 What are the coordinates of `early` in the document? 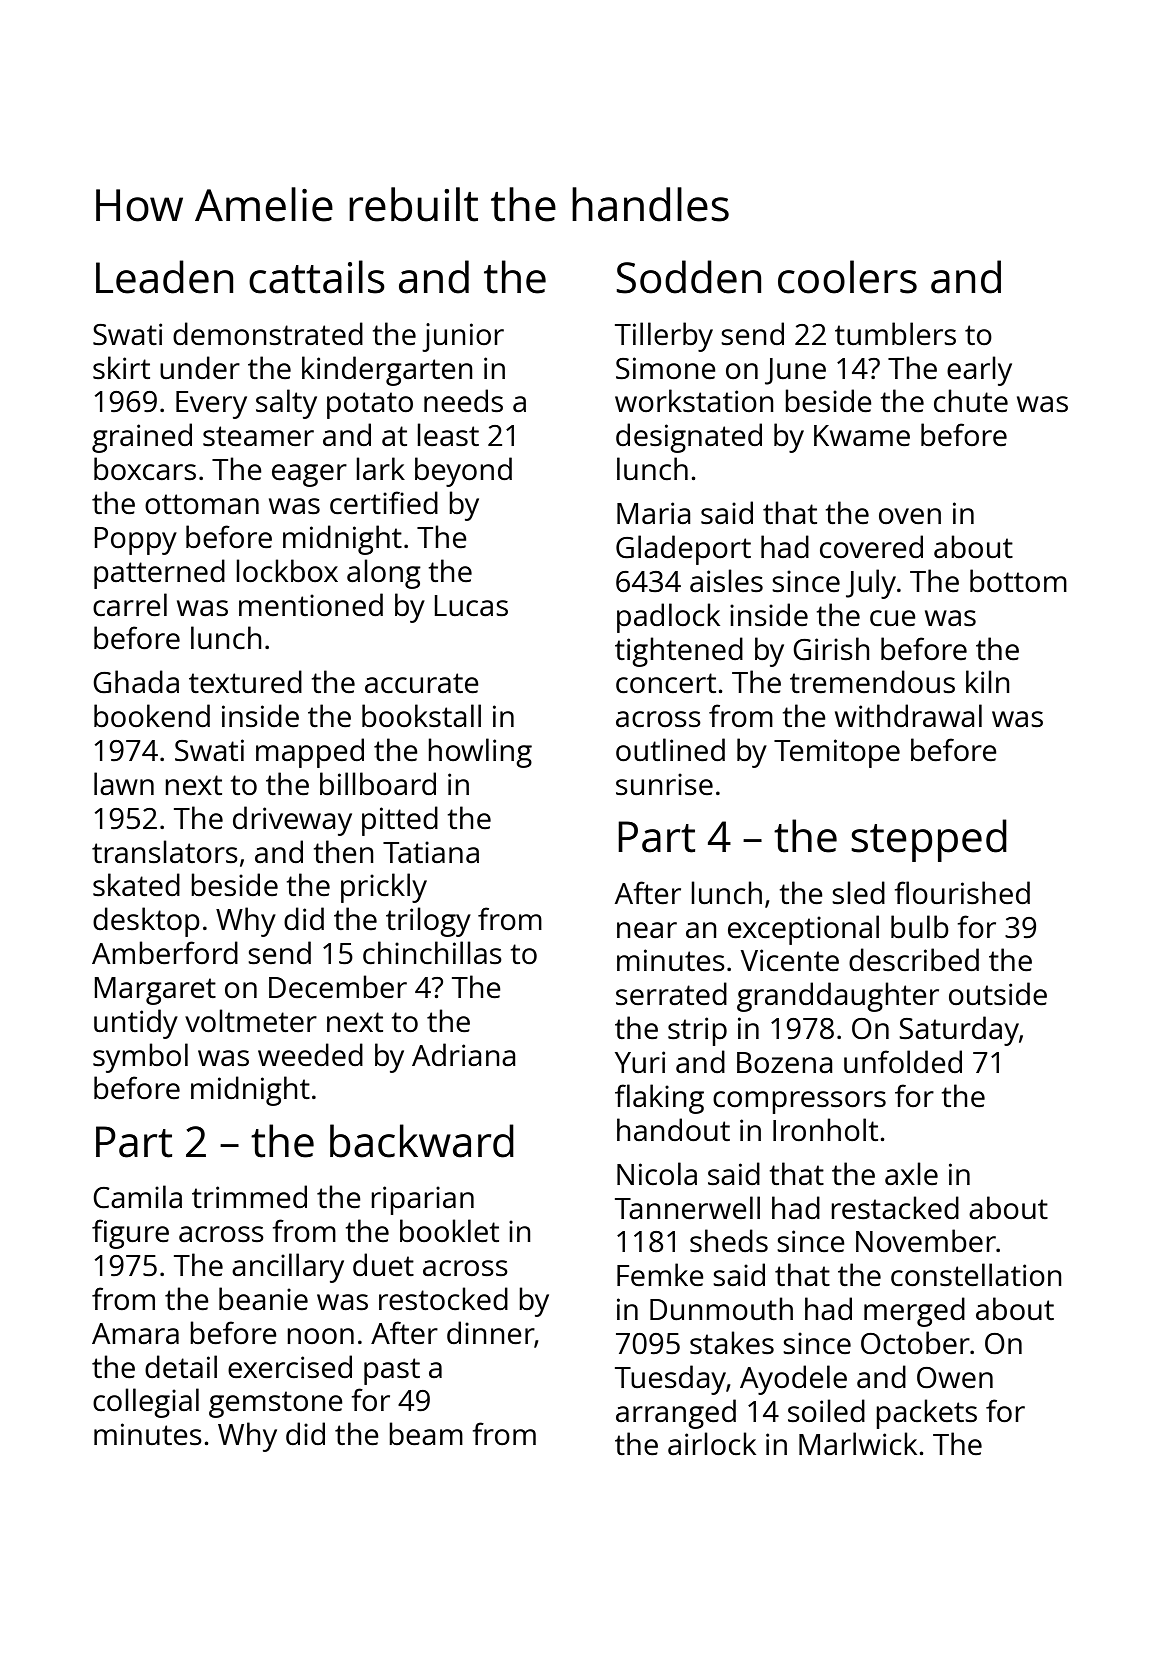 It's located at (979, 371).
